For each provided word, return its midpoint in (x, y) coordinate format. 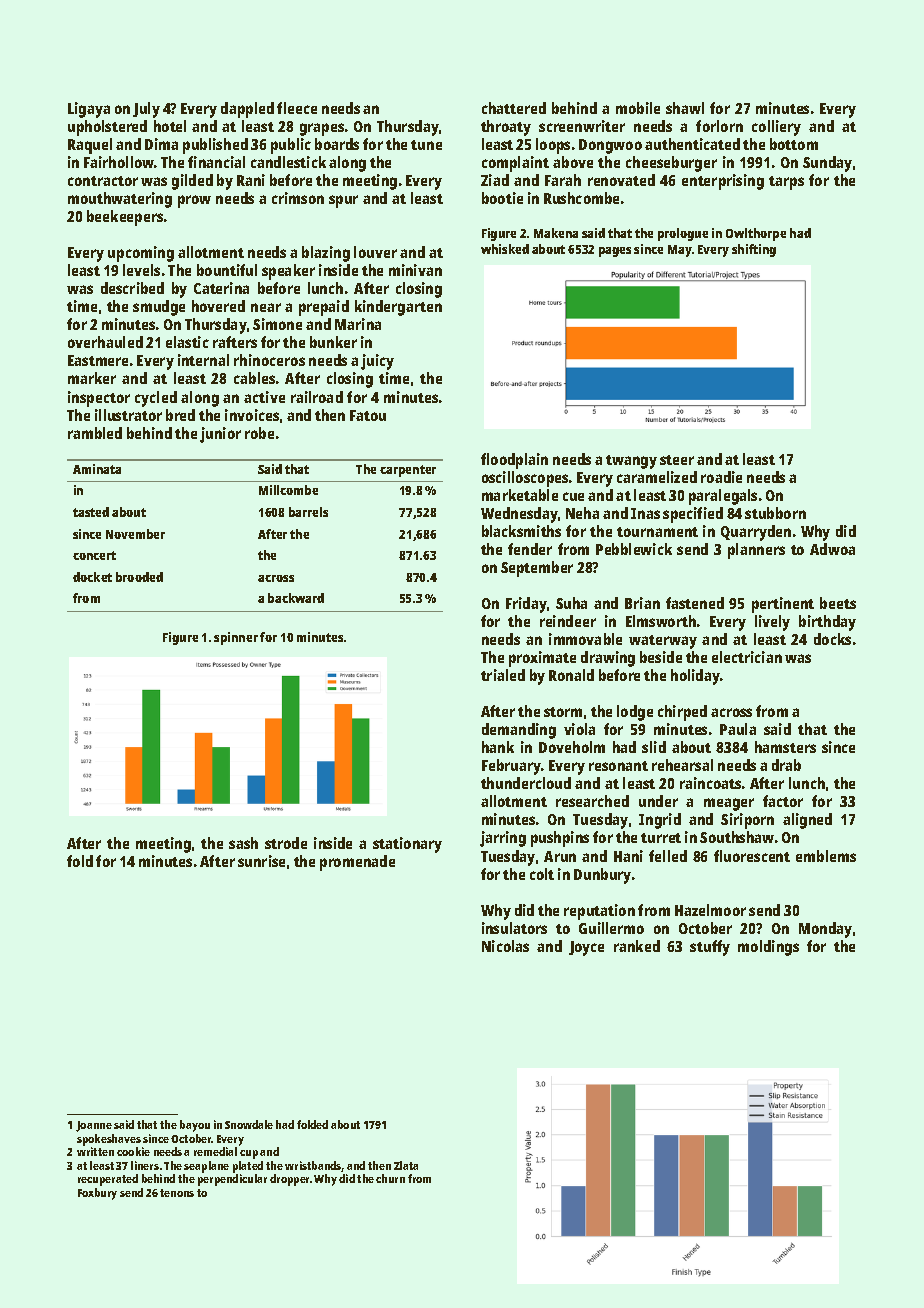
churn (390, 1178)
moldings (768, 948)
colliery (776, 128)
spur (343, 201)
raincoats (710, 783)
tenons (177, 1193)
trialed (503, 675)
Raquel (90, 146)
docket (92, 577)
